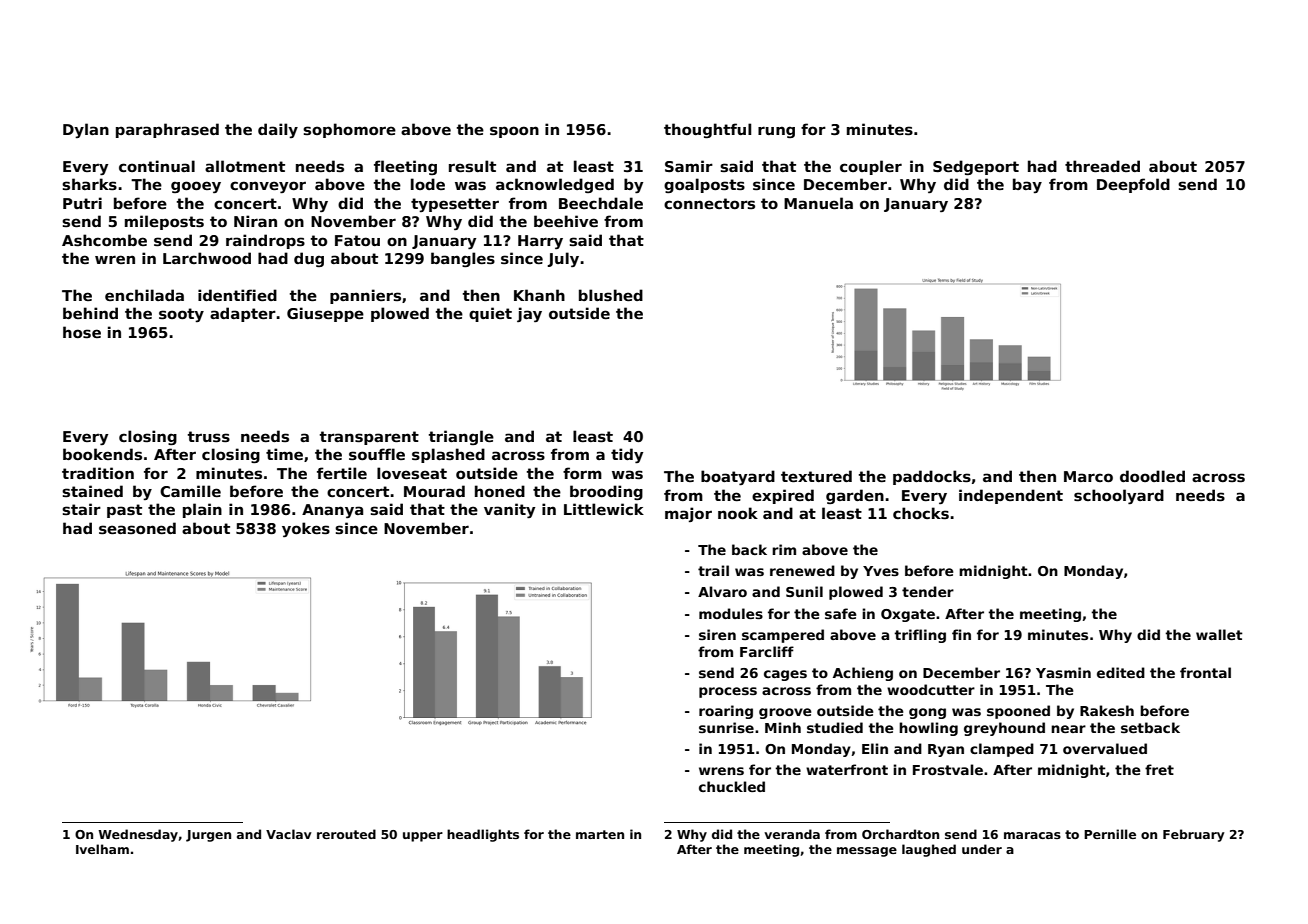 The width and height of the image is (1308, 924). What do you see at coordinates (709, 203) in the image?
I see `connectors` at bounding box center [709, 203].
